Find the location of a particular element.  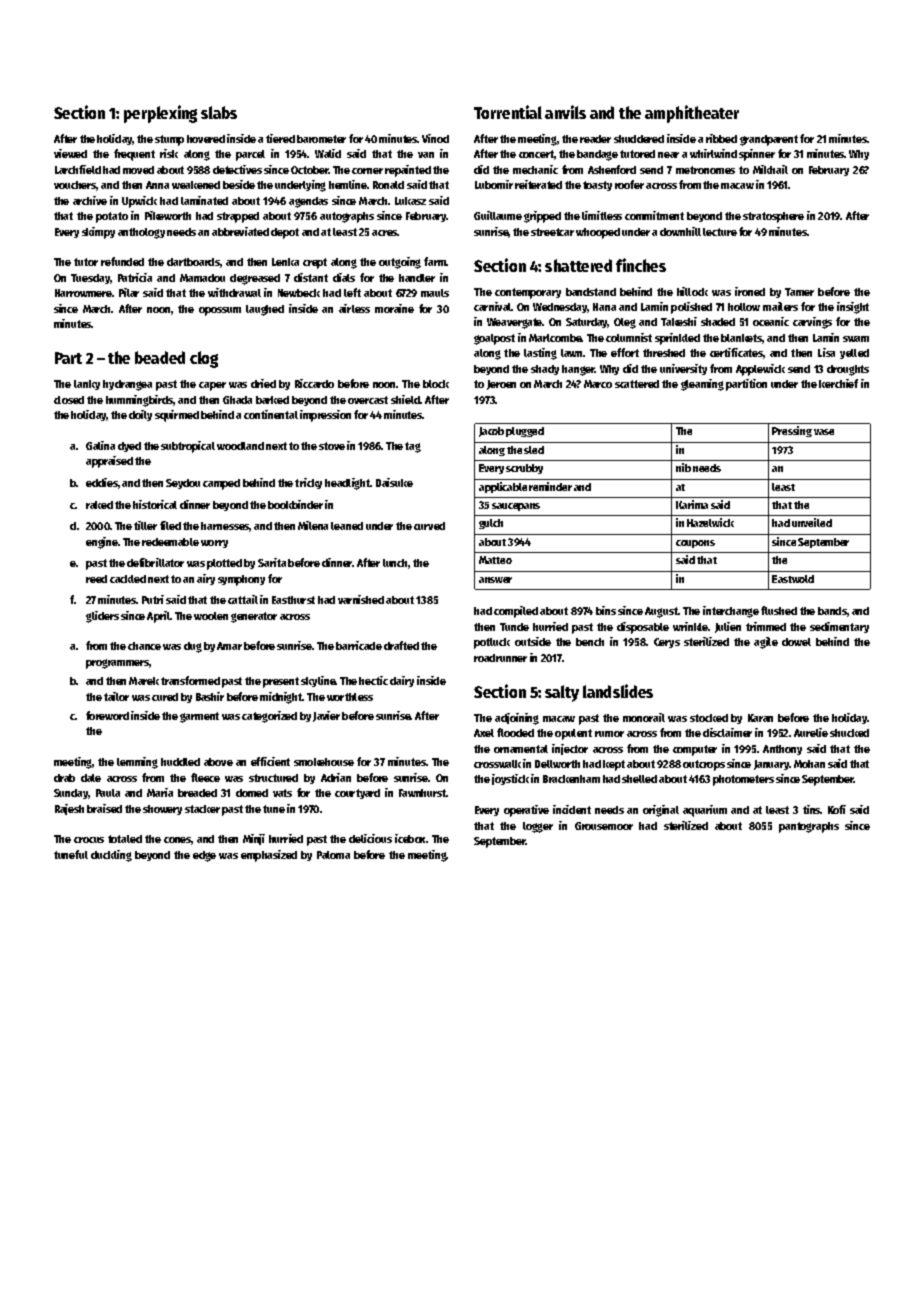

Jeroen is located at coordinates (501, 385).
